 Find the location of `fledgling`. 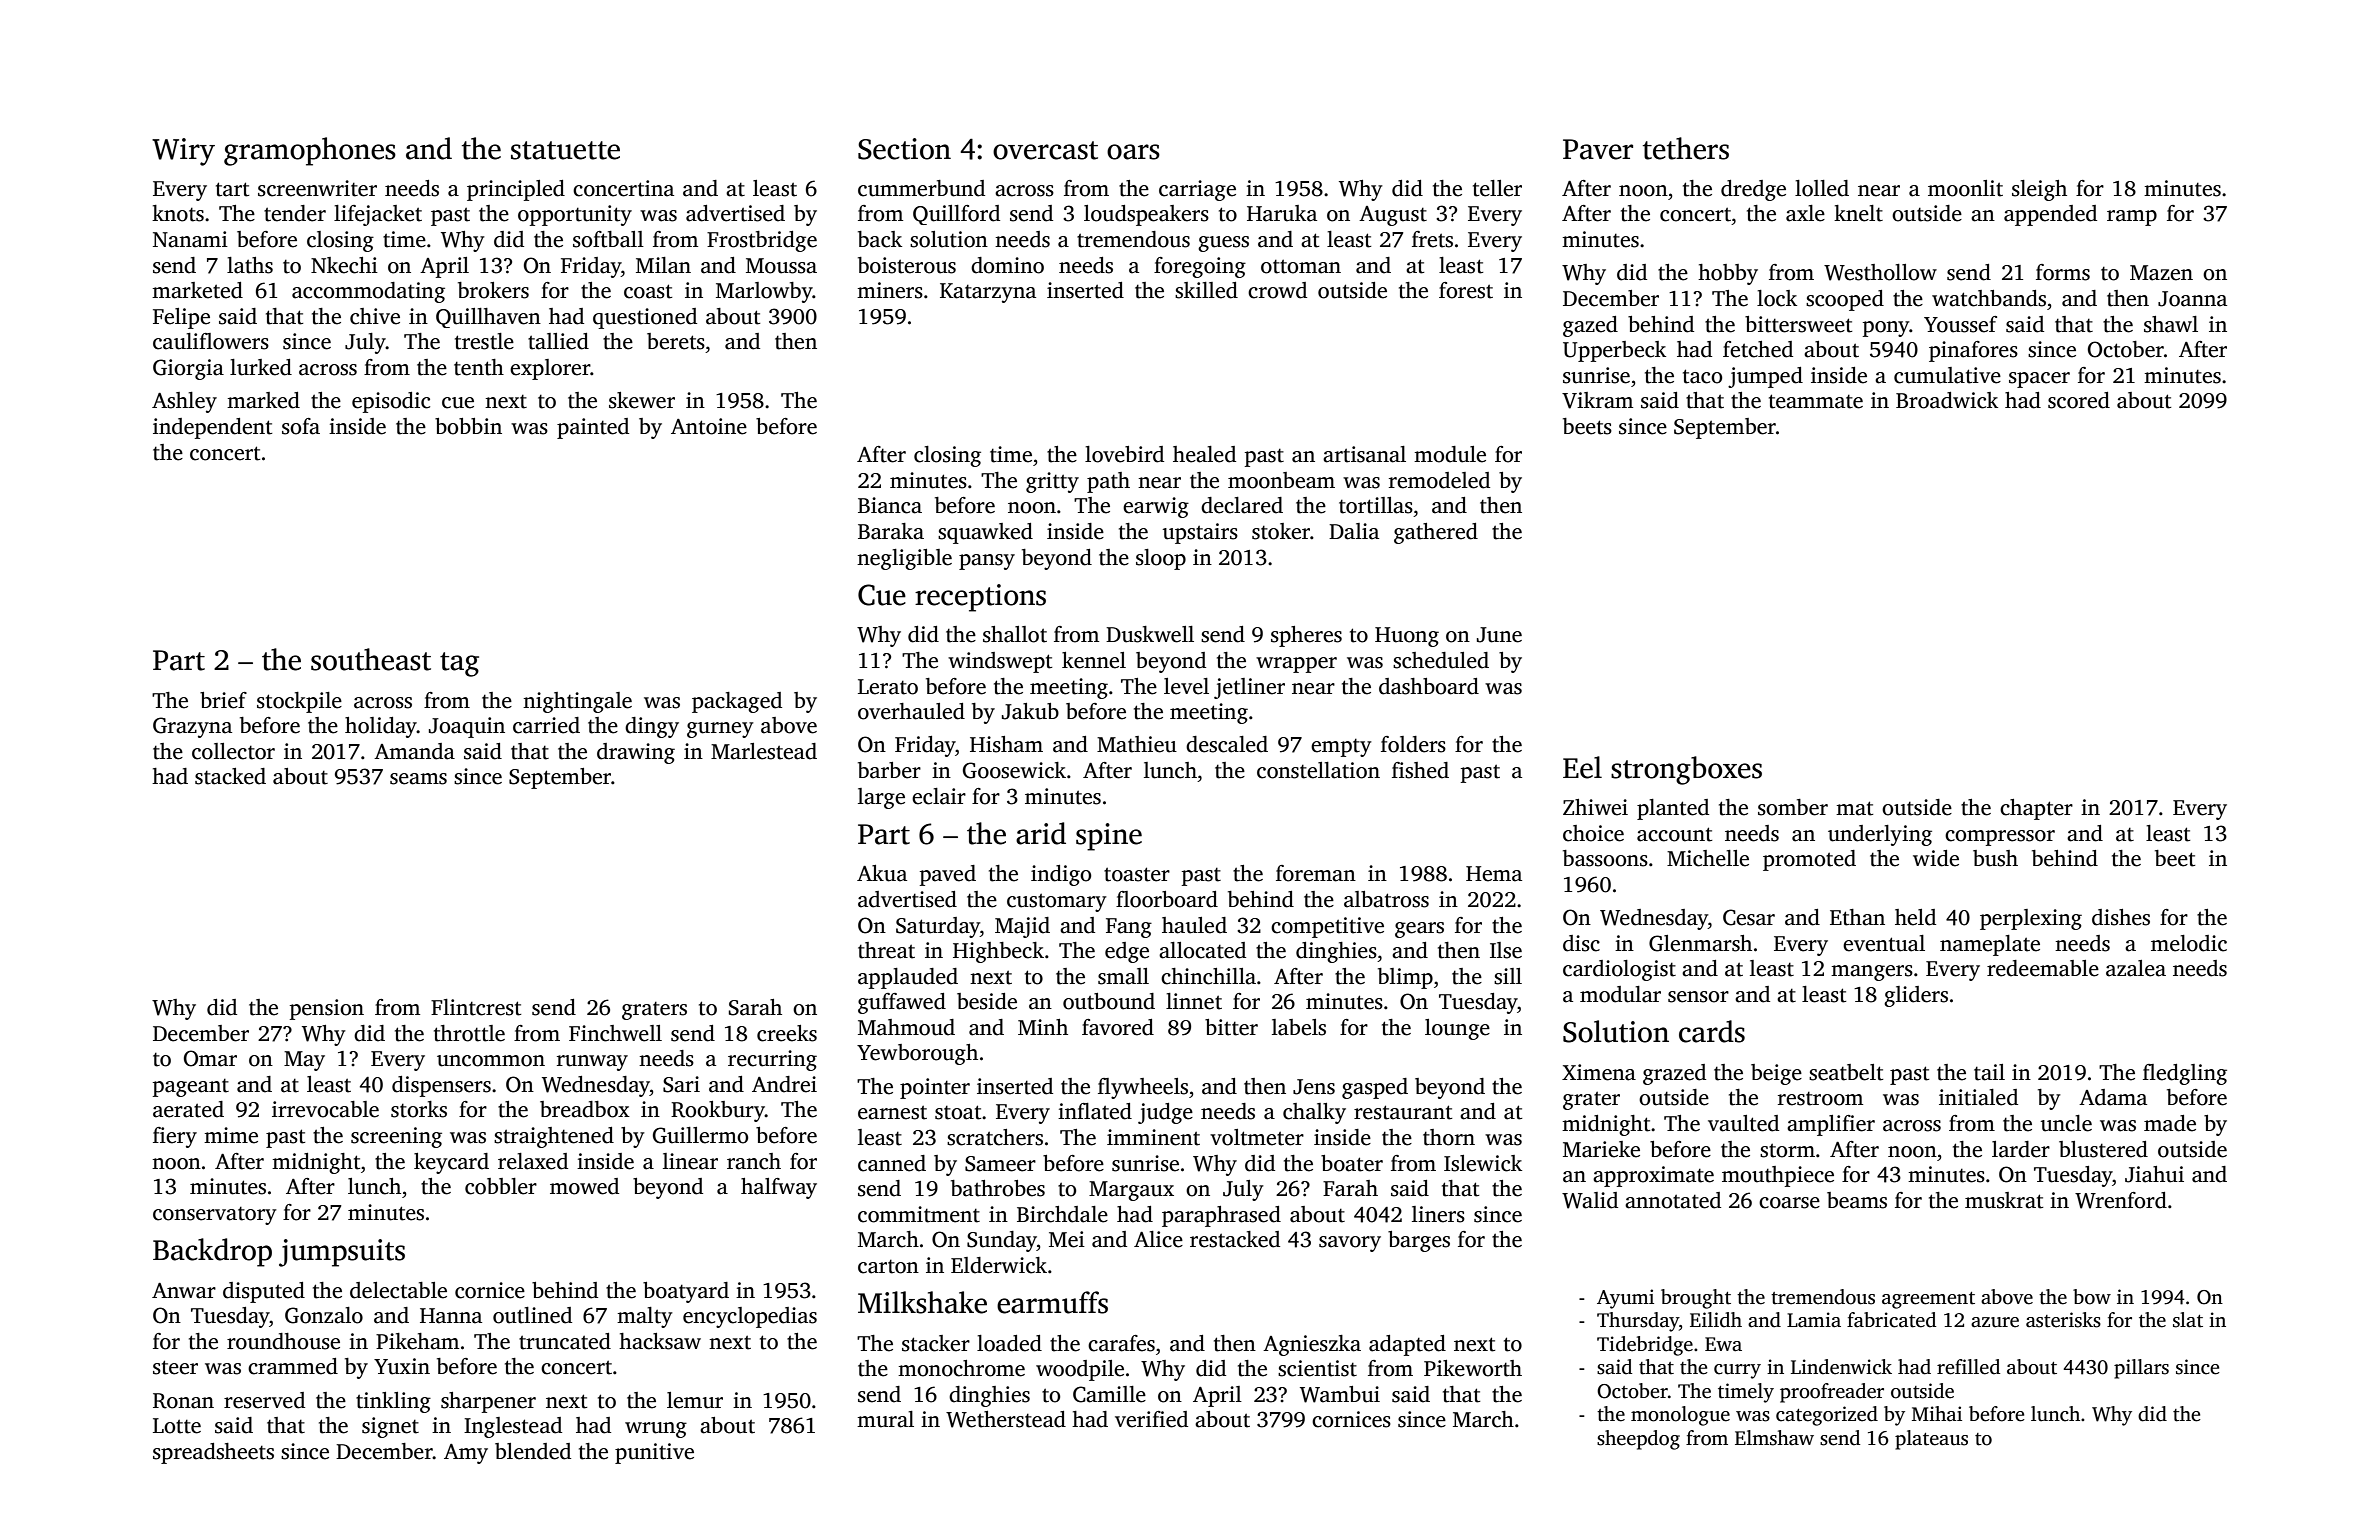

fledgling is located at coordinates (2185, 1074).
